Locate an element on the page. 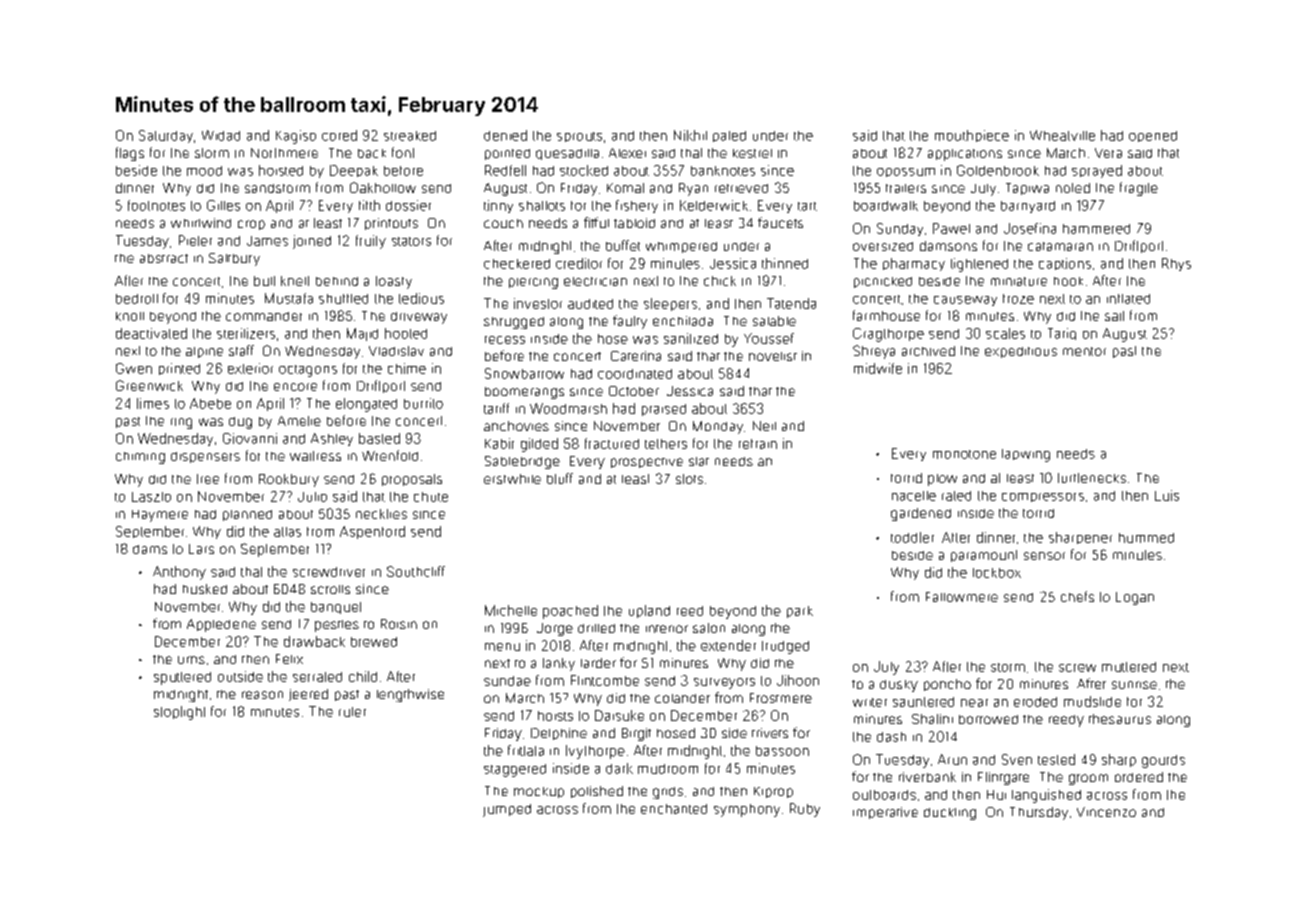 The height and width of the page is (924, 1308). jumped is located at coordinates (507, 810).
